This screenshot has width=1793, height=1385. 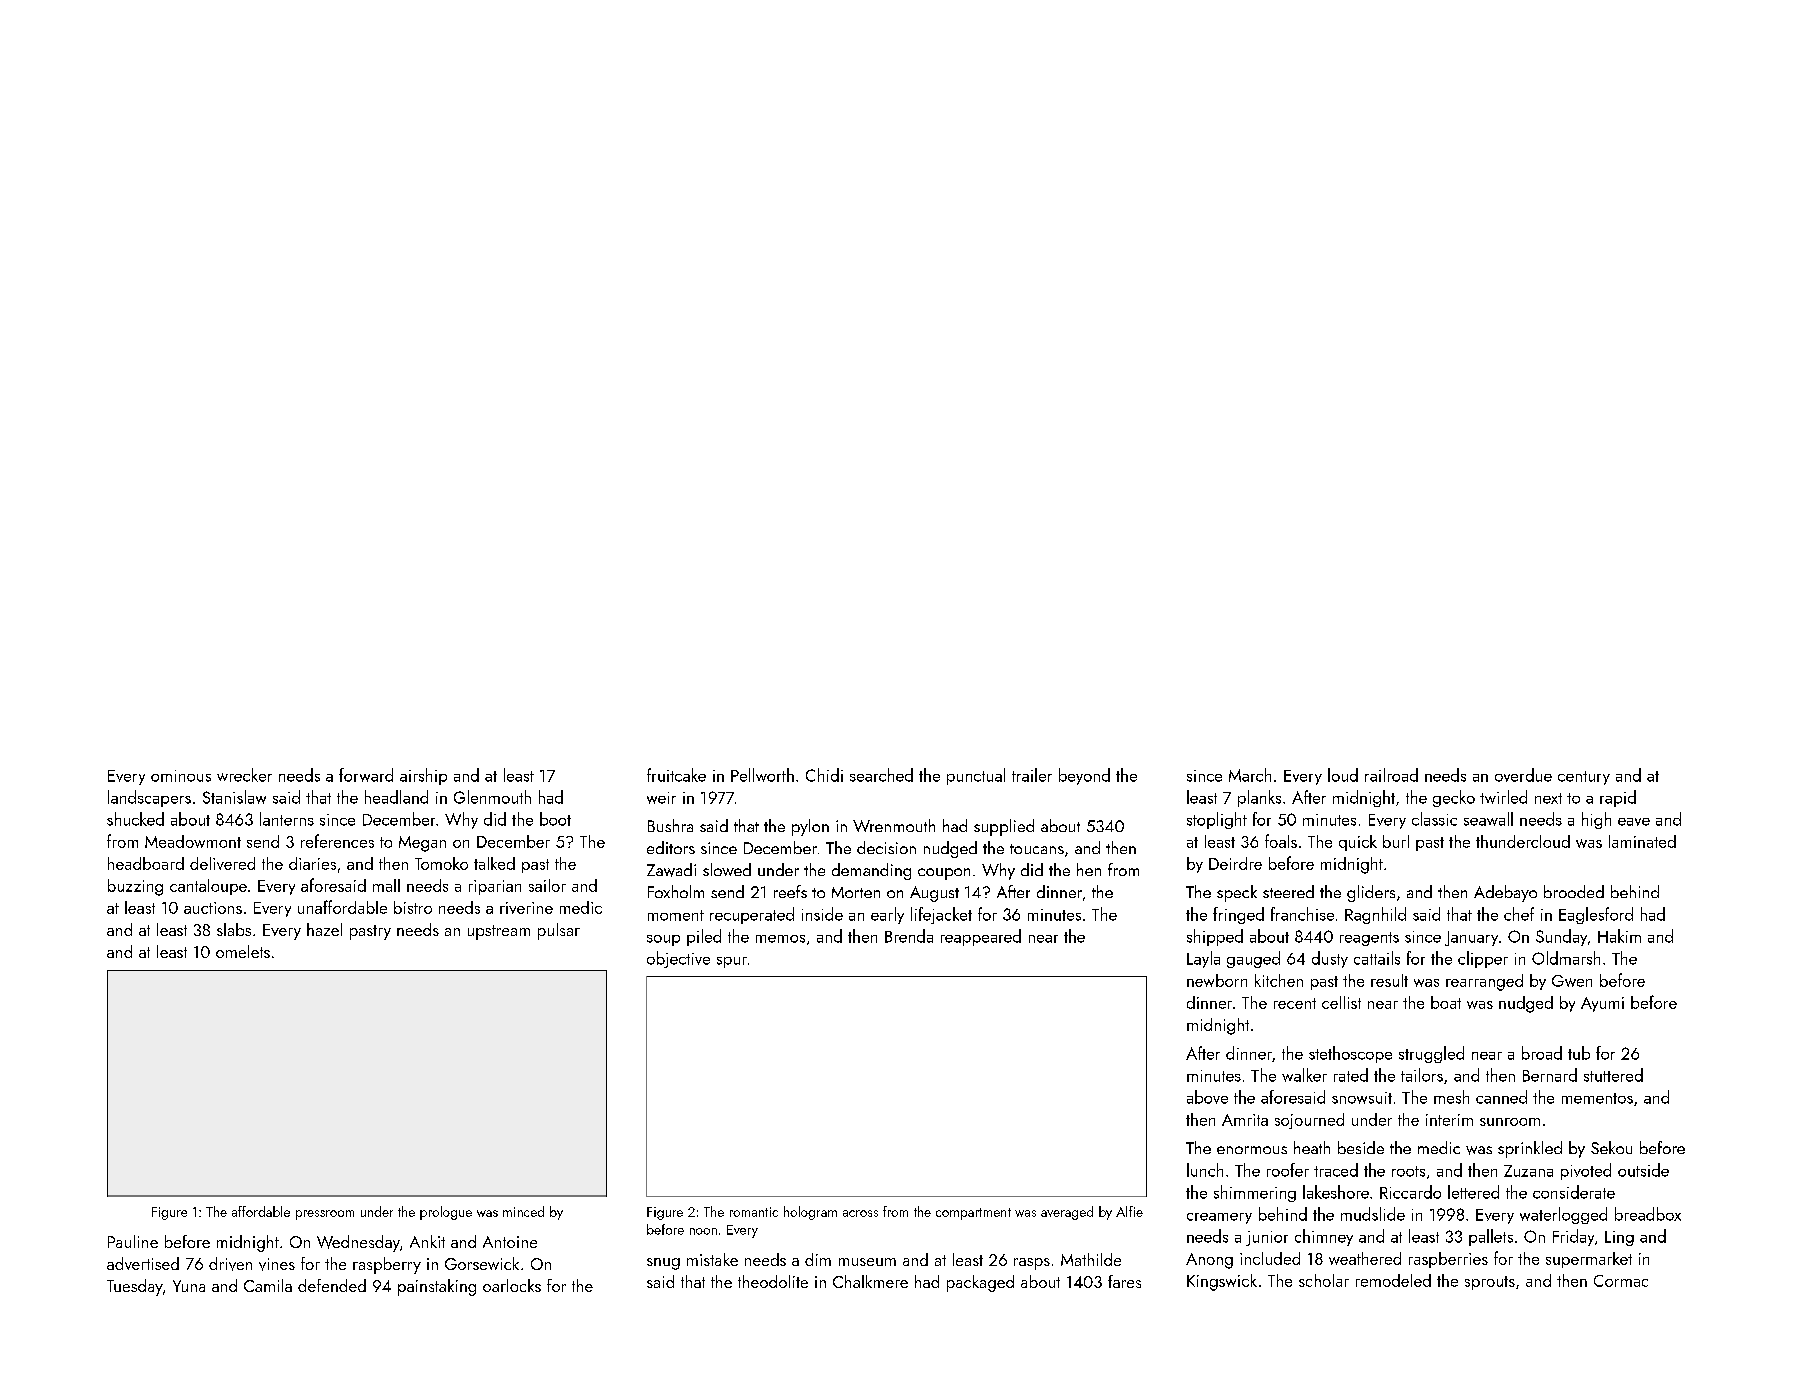 I want to click on Yuna, so click(x=189, y=1286).
